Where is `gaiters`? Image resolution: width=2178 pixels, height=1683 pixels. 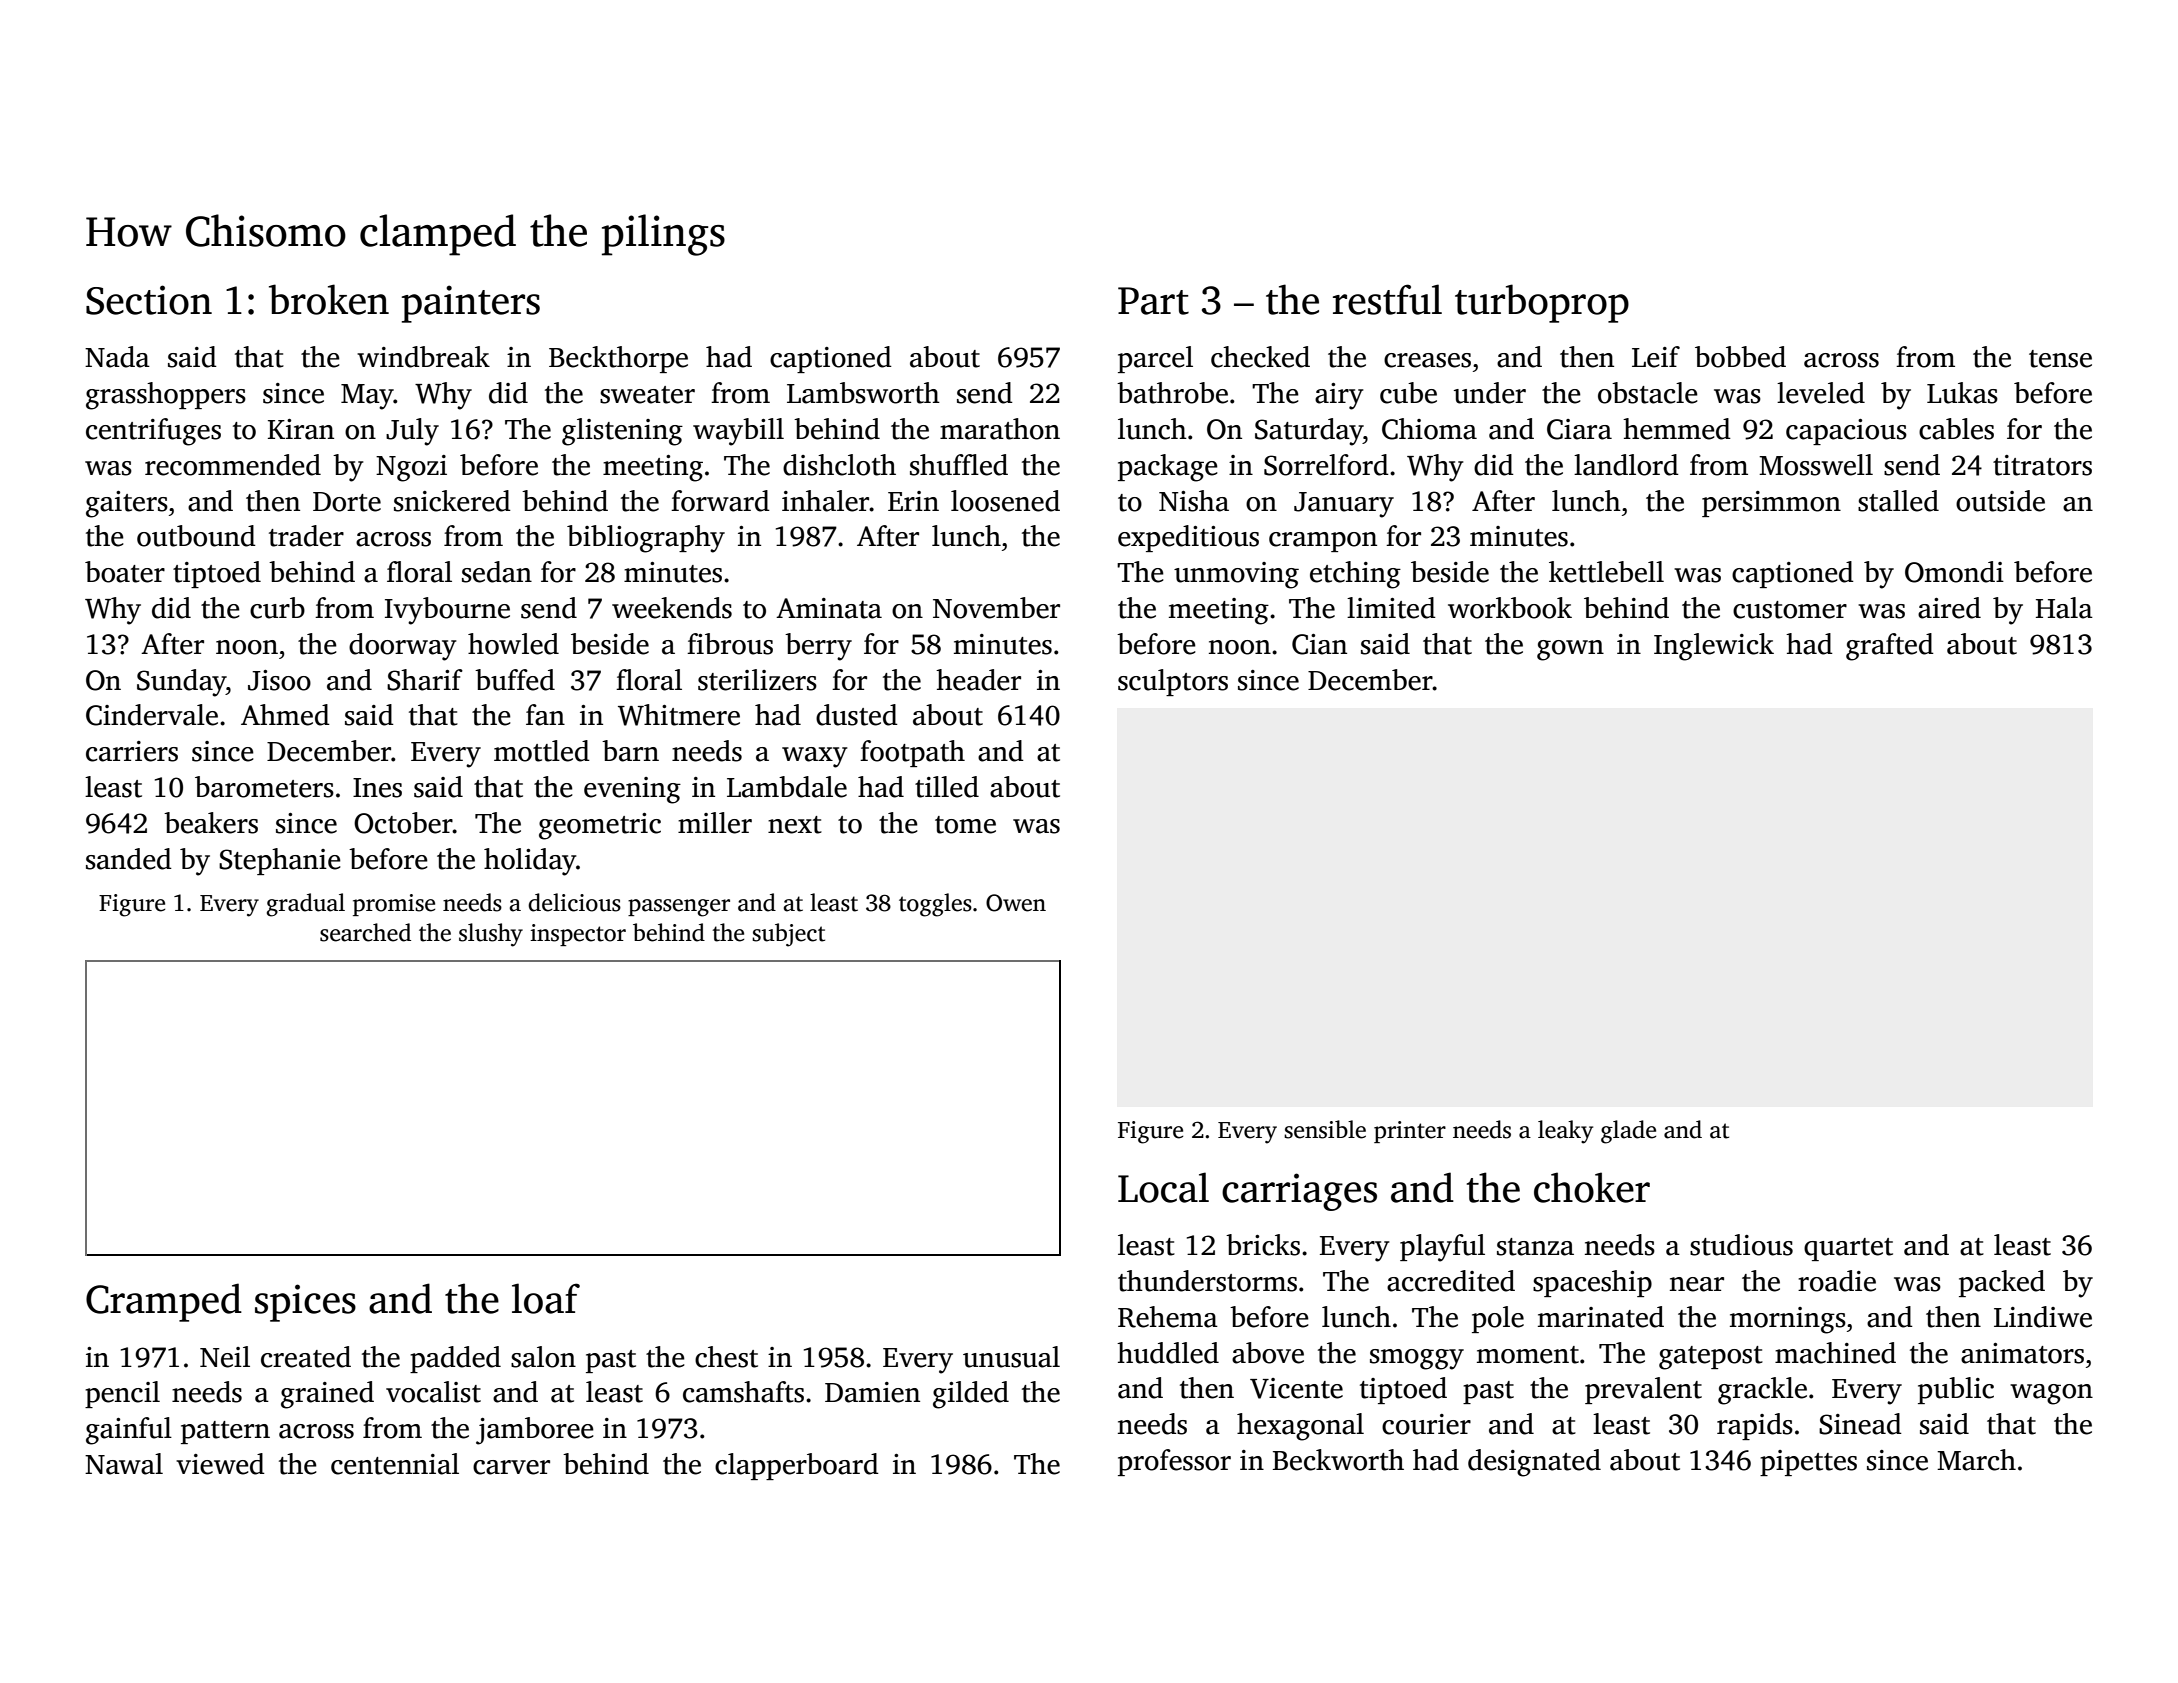
gaiters is located at coordinates (127, 504).
